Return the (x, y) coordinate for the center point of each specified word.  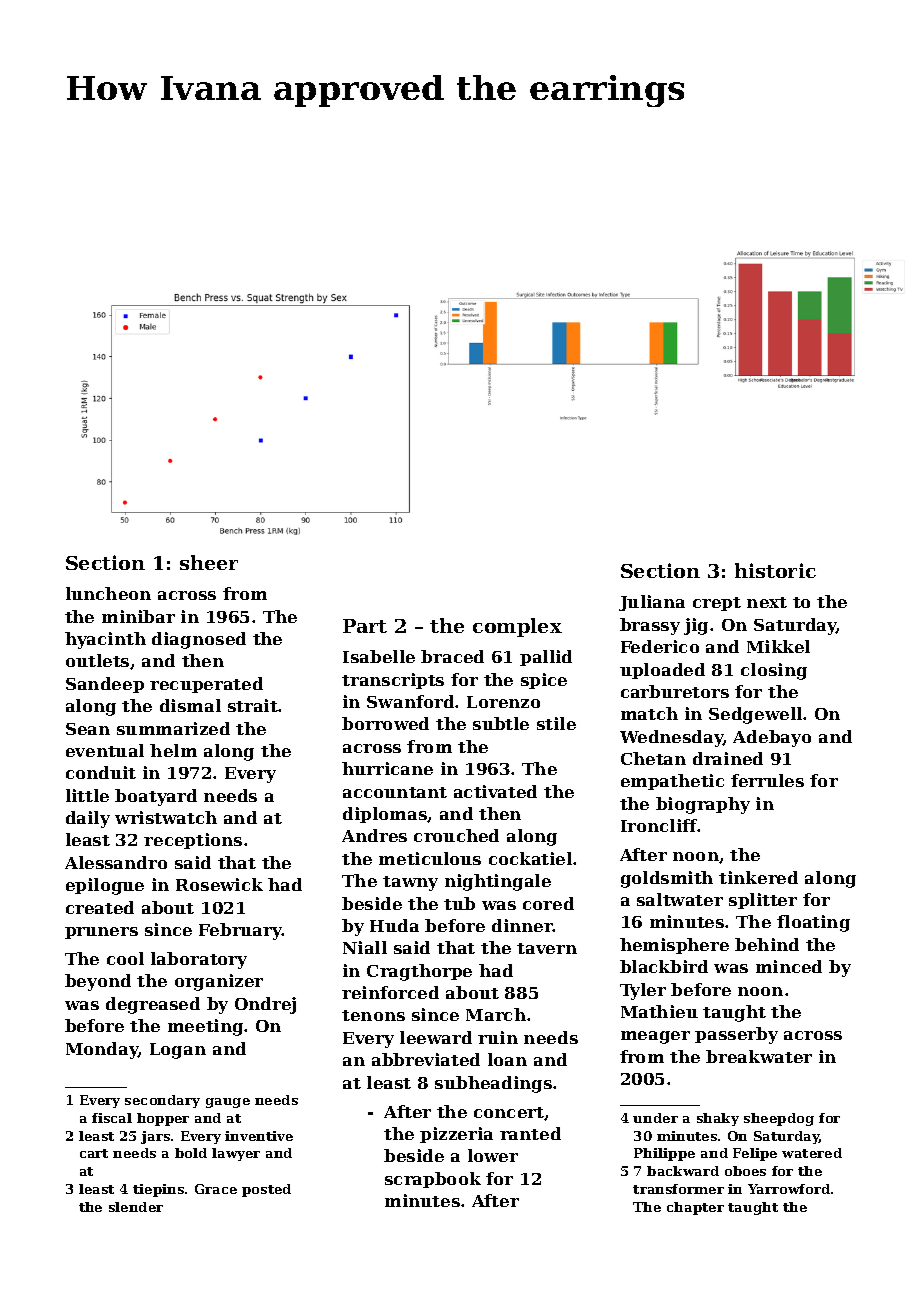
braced (452, 656)
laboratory (199, 960)
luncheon (108, 593)
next (767, 602)
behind (767, 944)
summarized (173, 728)
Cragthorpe (419, 972)
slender (136, 1207)
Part (365, 626)
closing (774, 671)
